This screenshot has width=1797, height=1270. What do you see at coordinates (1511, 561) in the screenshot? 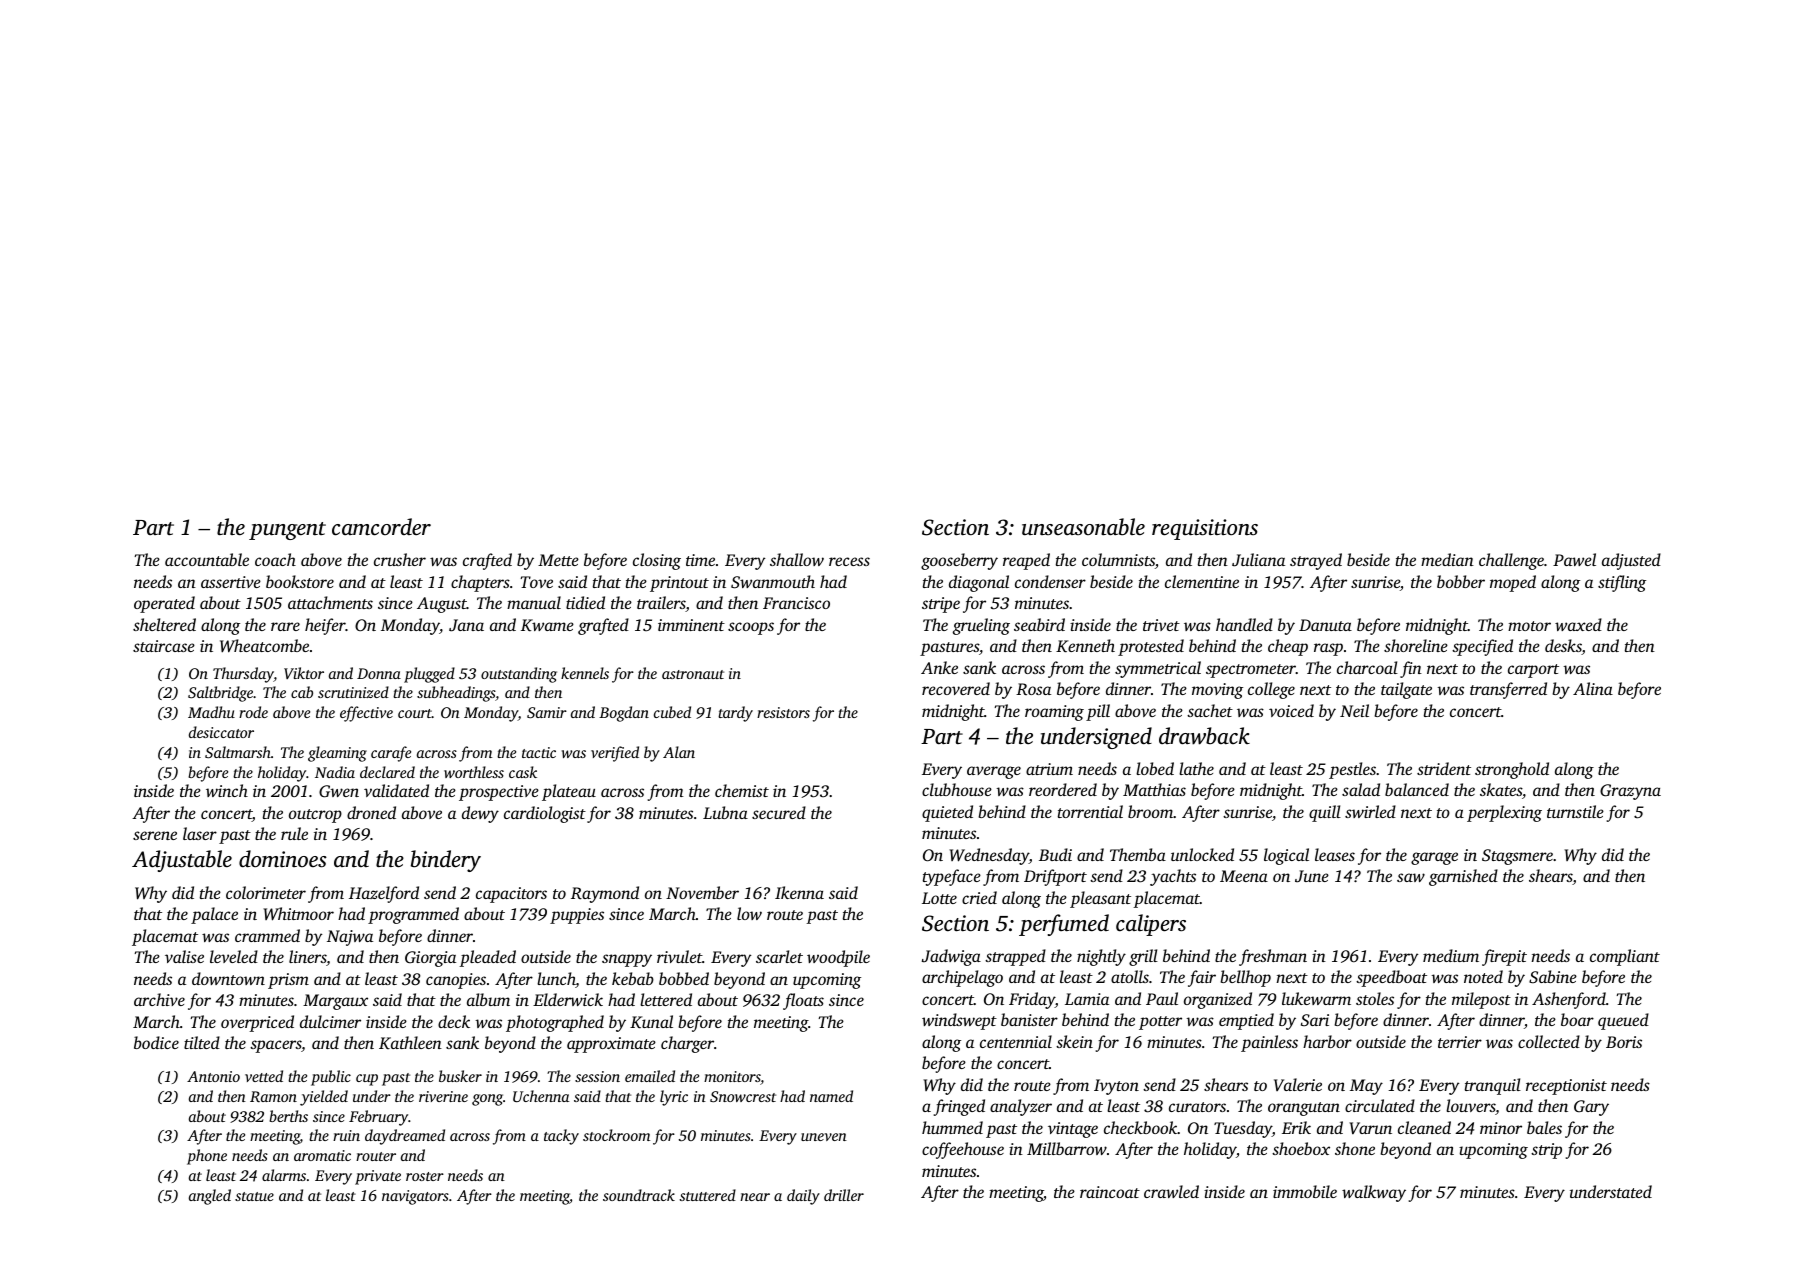
I see `challenge` at bounding box center [1511, 561].
